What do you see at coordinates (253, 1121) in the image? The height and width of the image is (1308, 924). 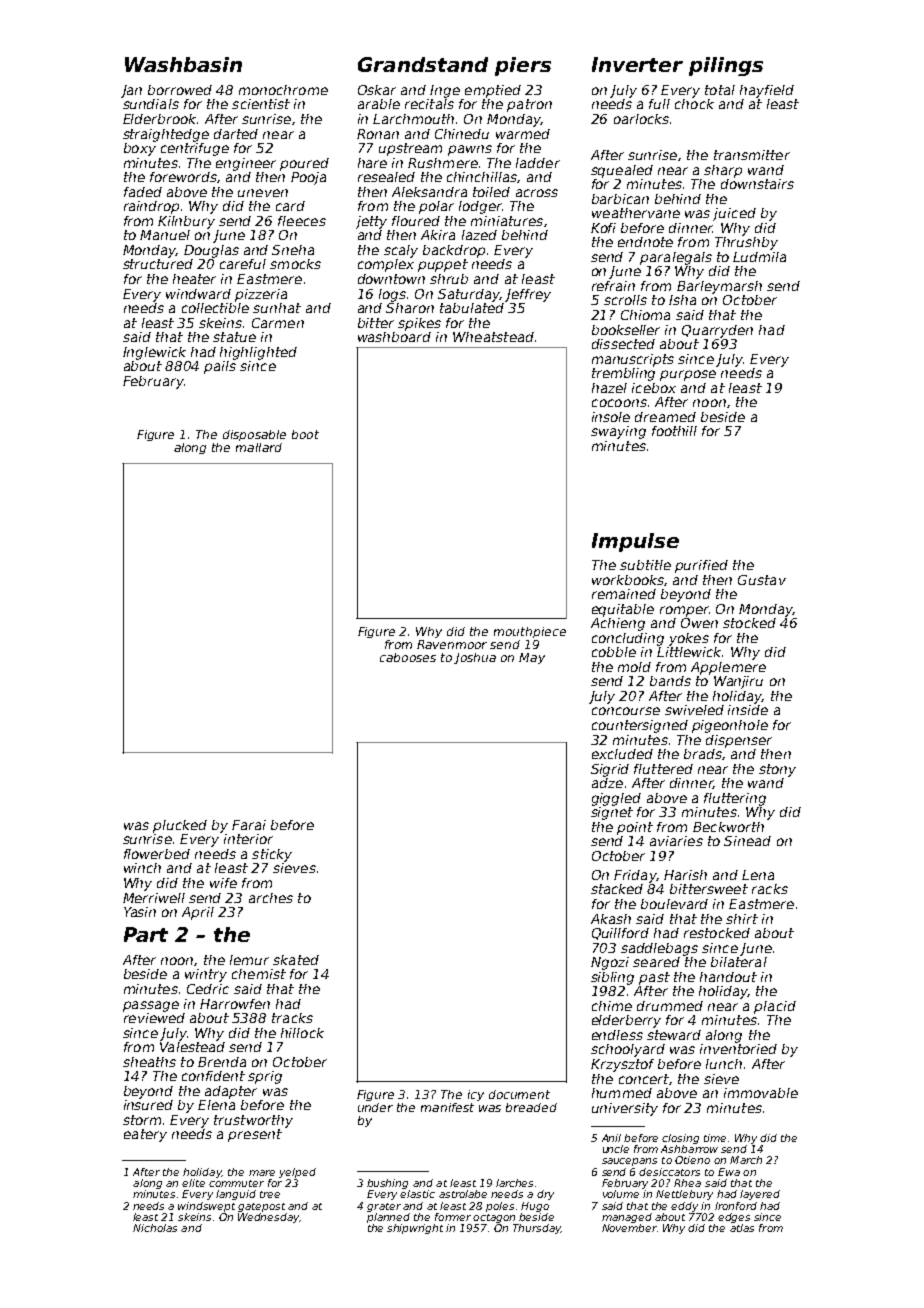 I see `trustworthy` at bounding box center [253, 1121].
